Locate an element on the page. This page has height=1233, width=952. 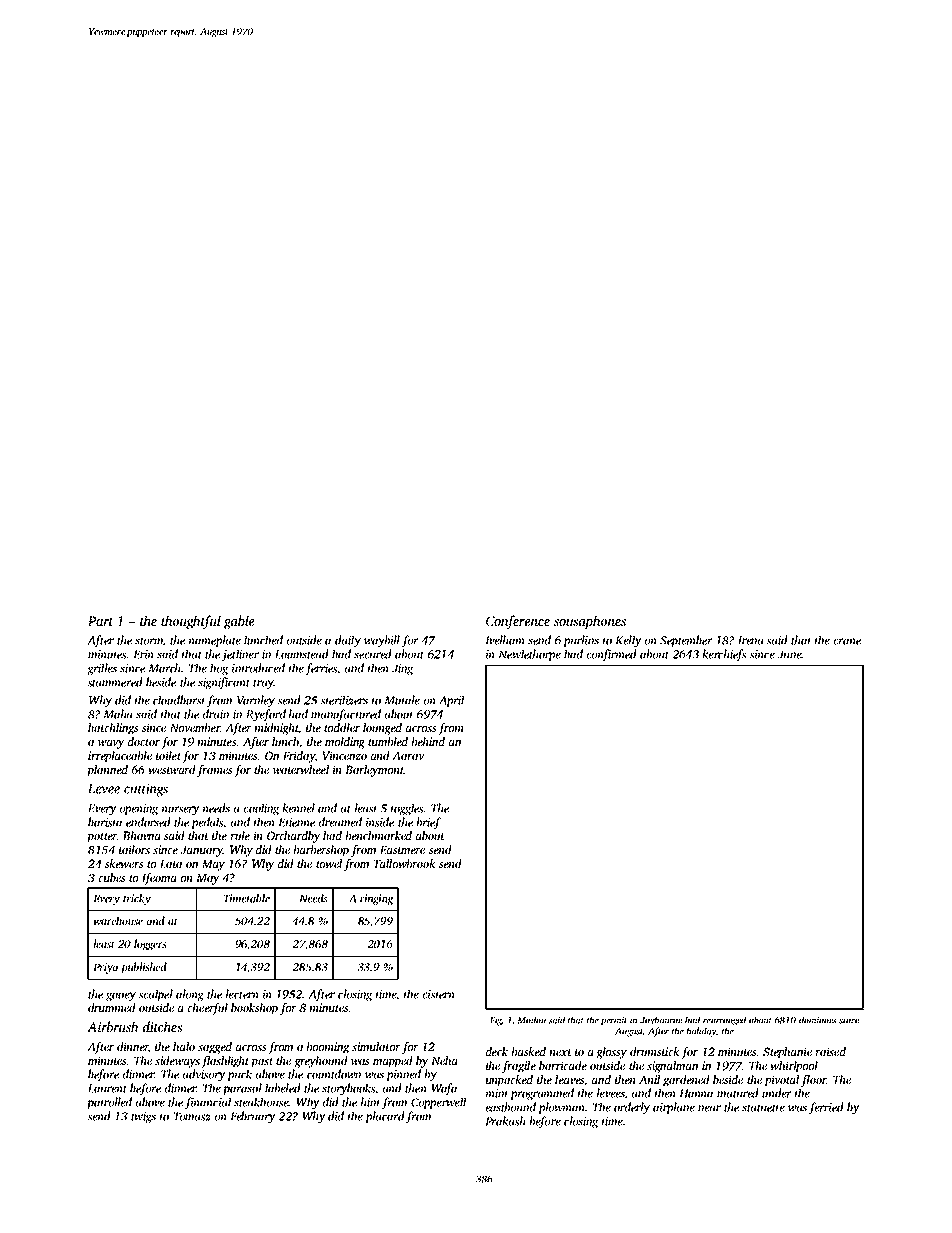
rearranged is located at coordinates (724, 1021).
